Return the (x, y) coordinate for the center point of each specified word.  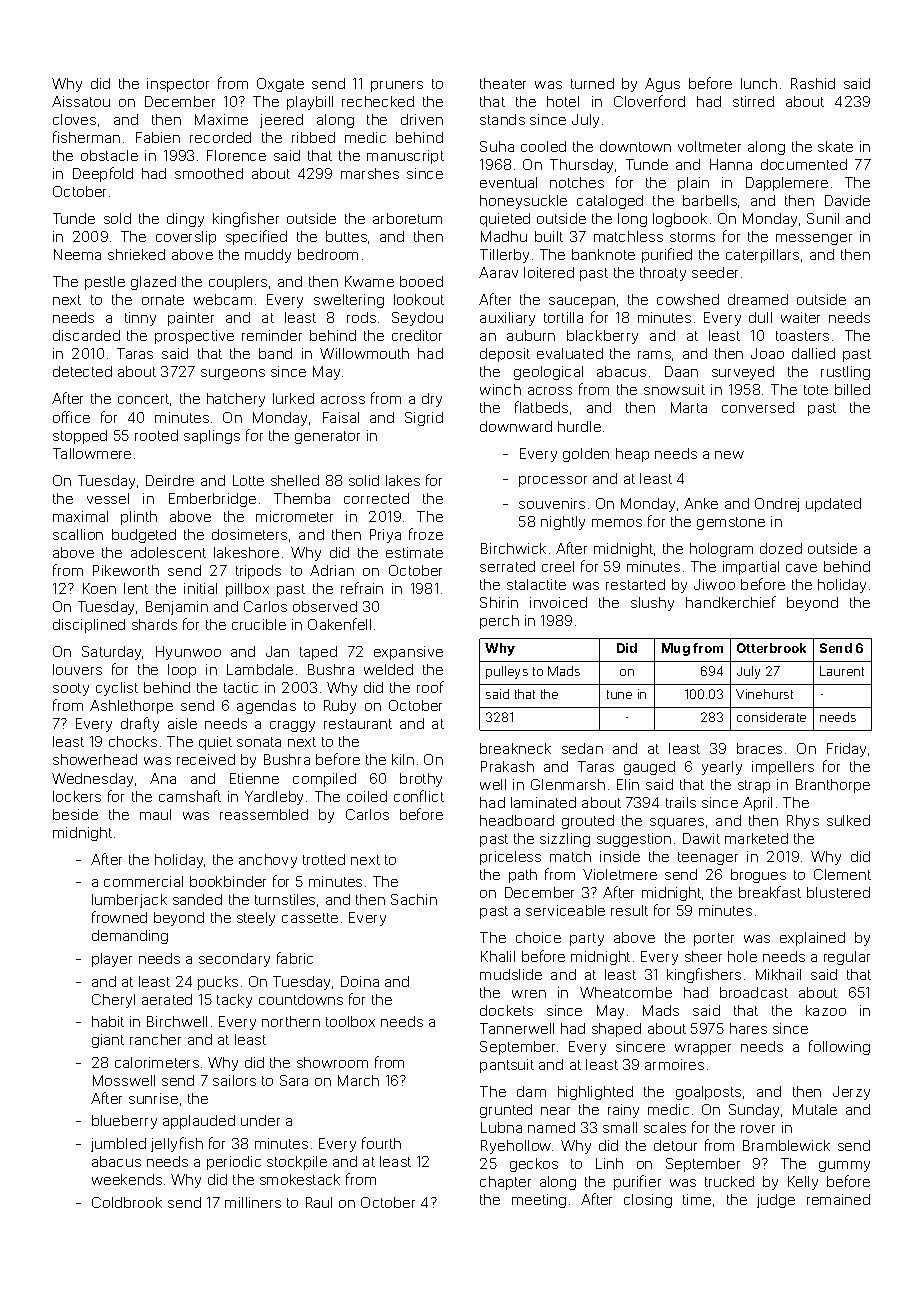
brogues (758, 876)
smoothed (209, 173)
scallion (78, 534)
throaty (663, 274)
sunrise (153, 1098)
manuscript (405, 157)
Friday (846, 750)
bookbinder (228, 881)
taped (318, 653)
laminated (543, 802)
